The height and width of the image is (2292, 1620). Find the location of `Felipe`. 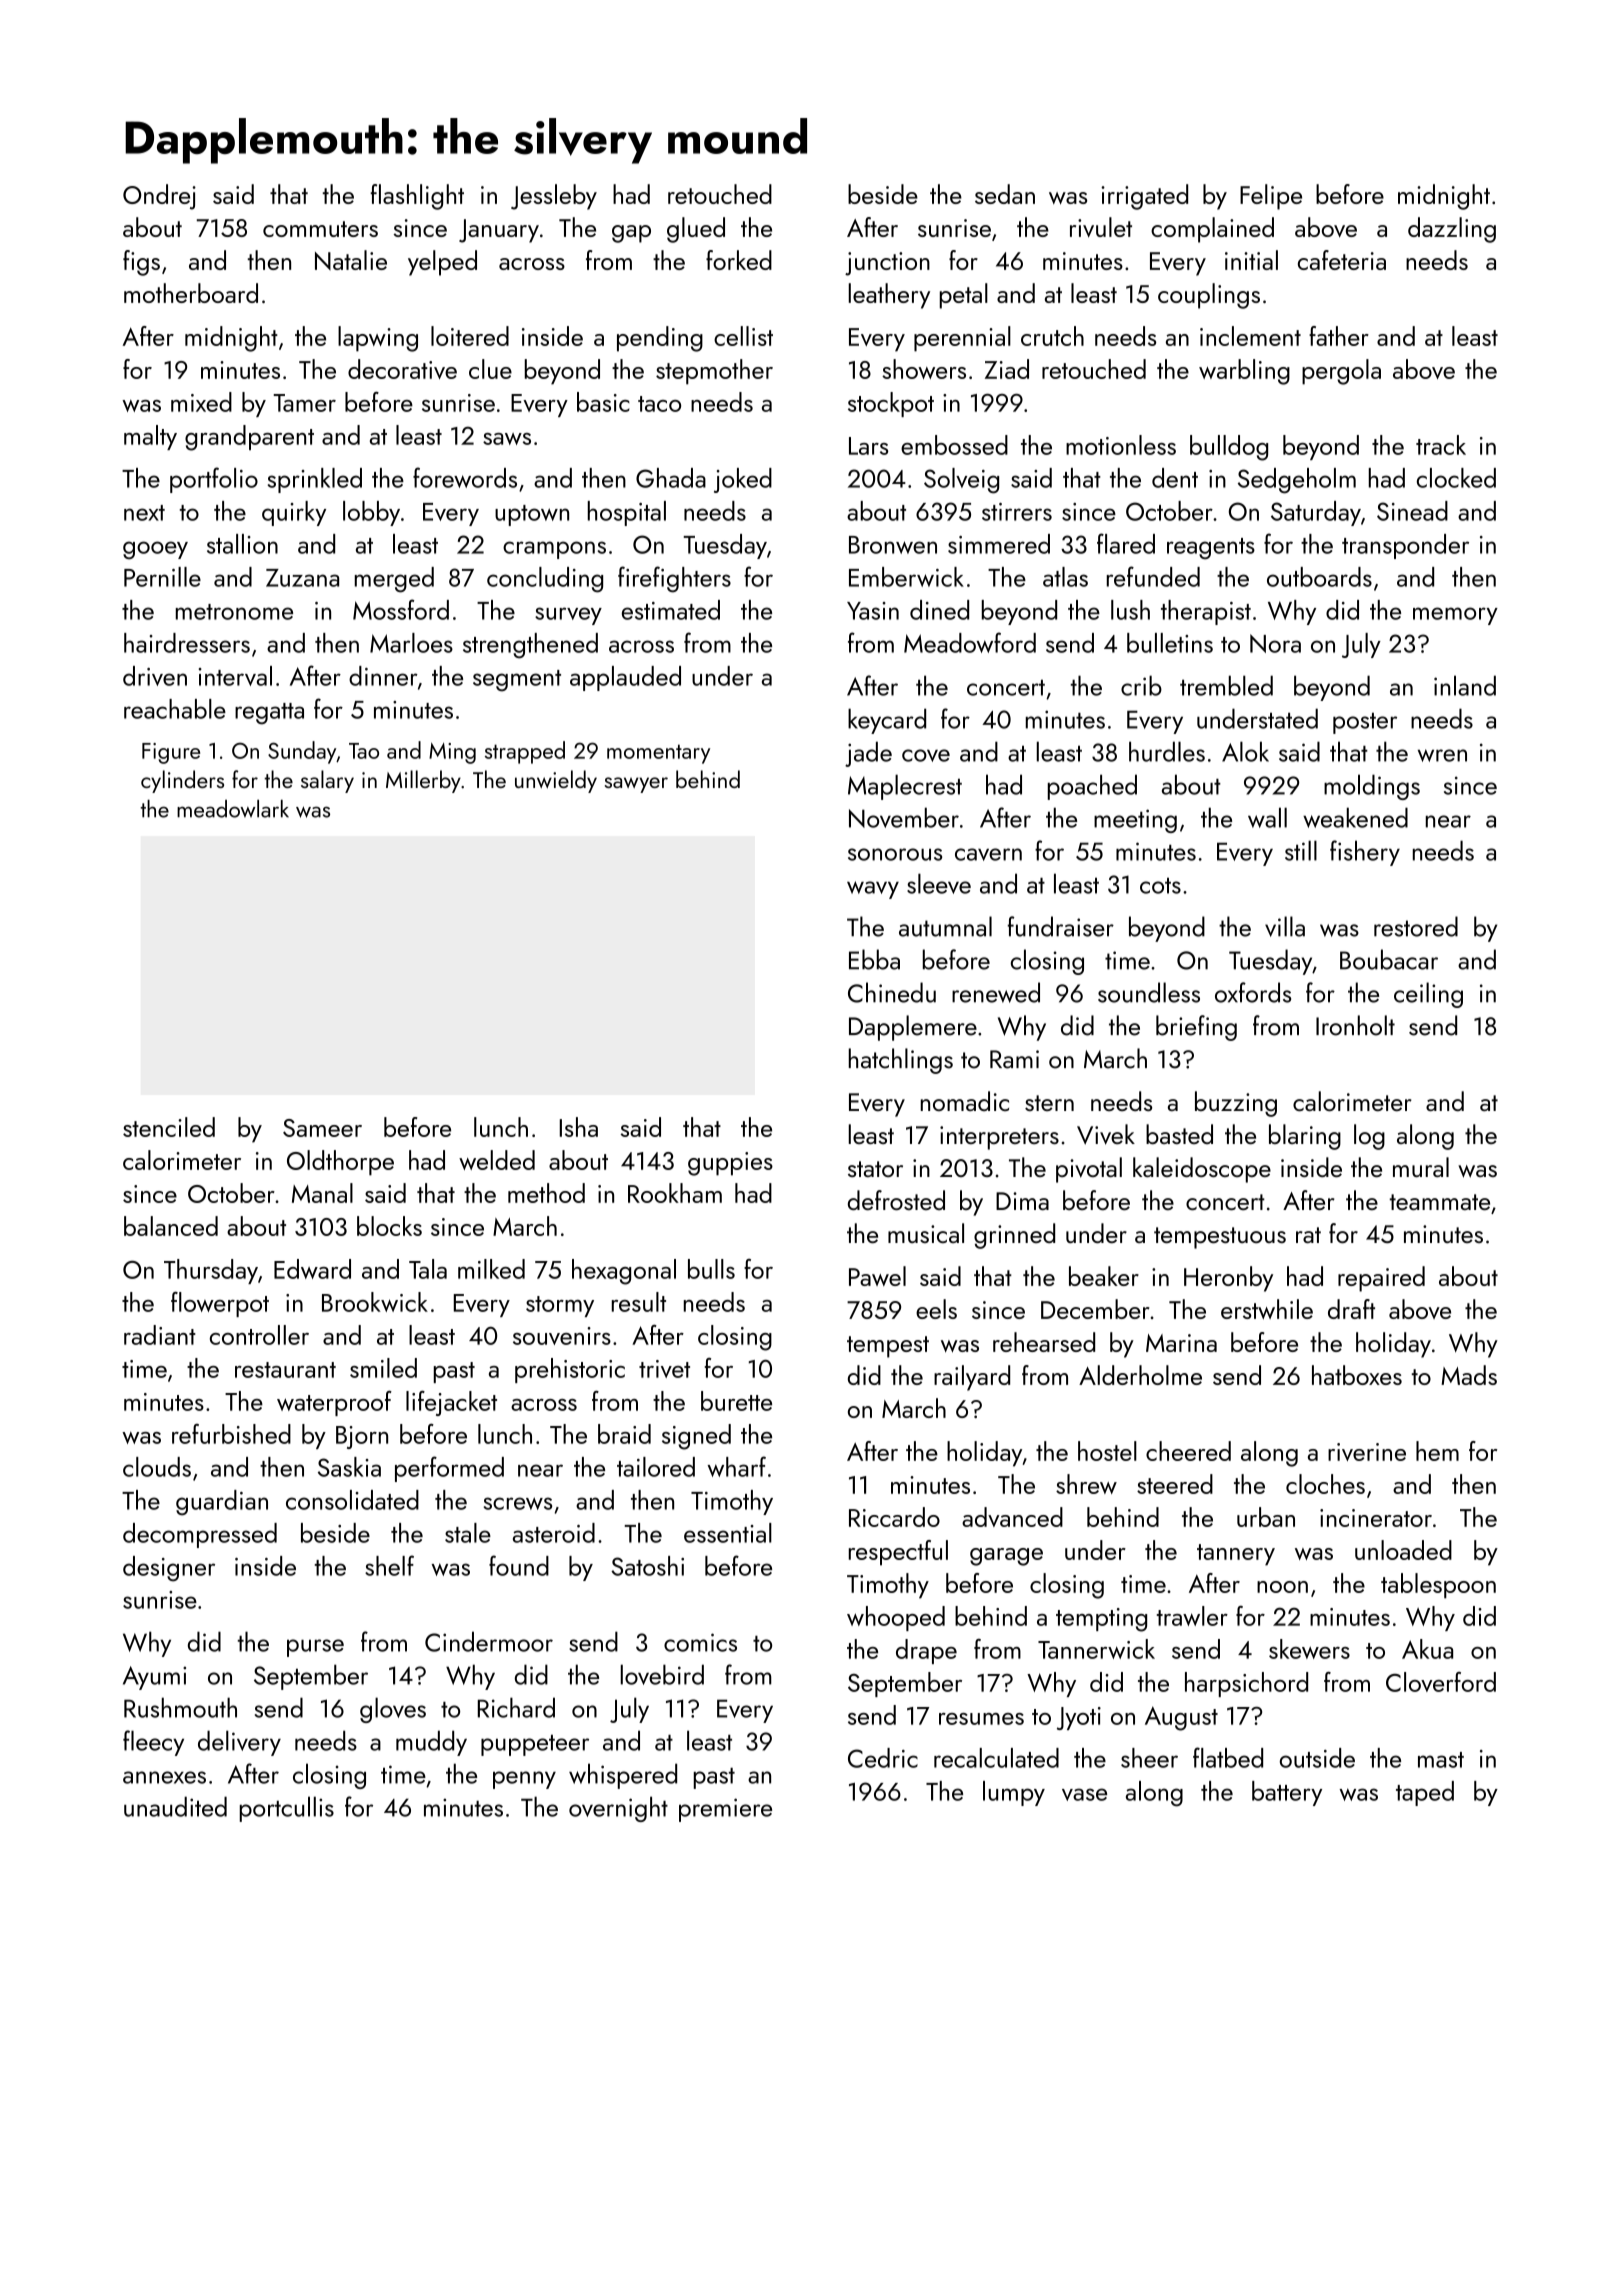

Felipe is located at coordinates (1271, 197).
